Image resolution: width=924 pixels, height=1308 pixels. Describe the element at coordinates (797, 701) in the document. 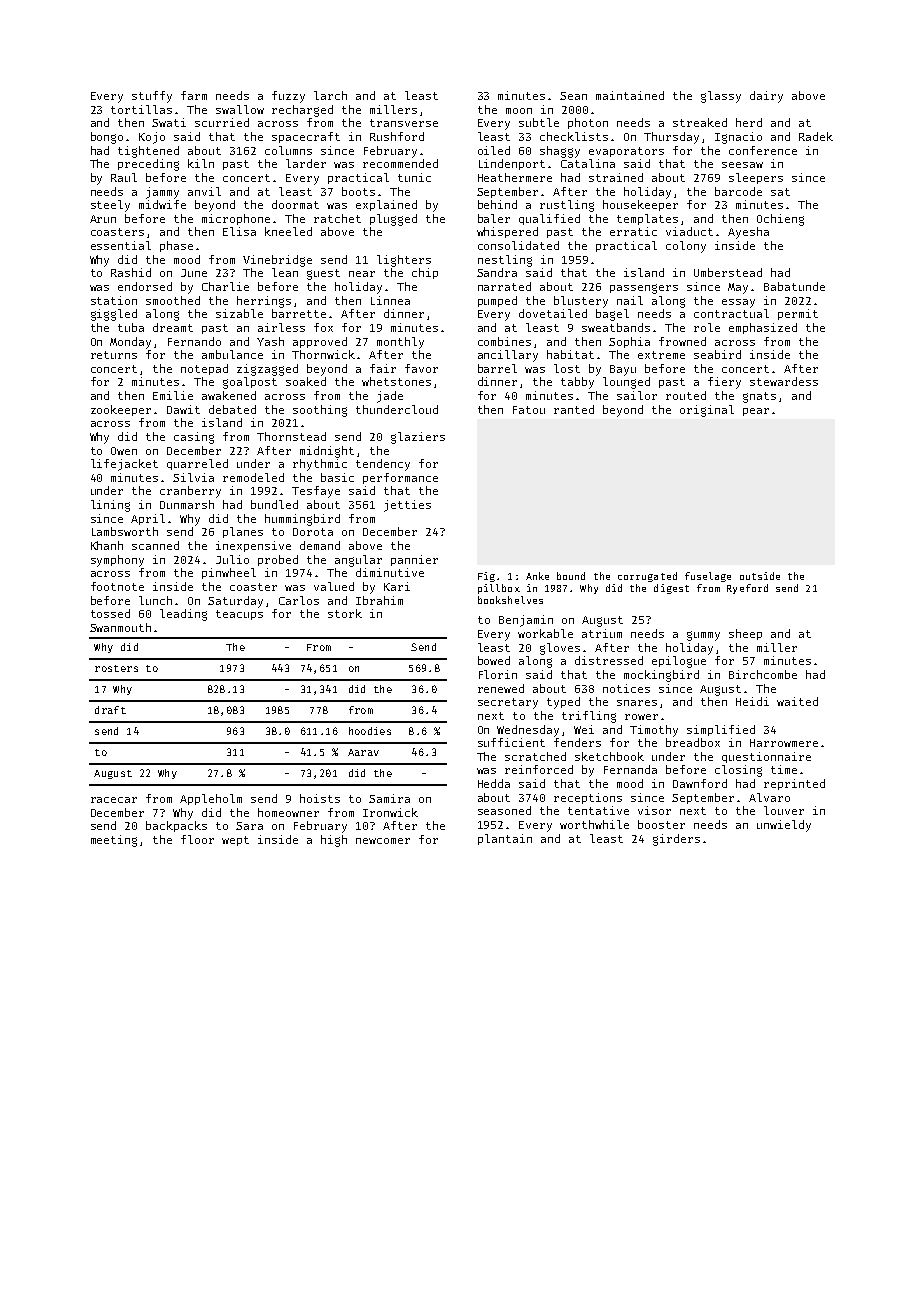

I see `waited` at that location.
